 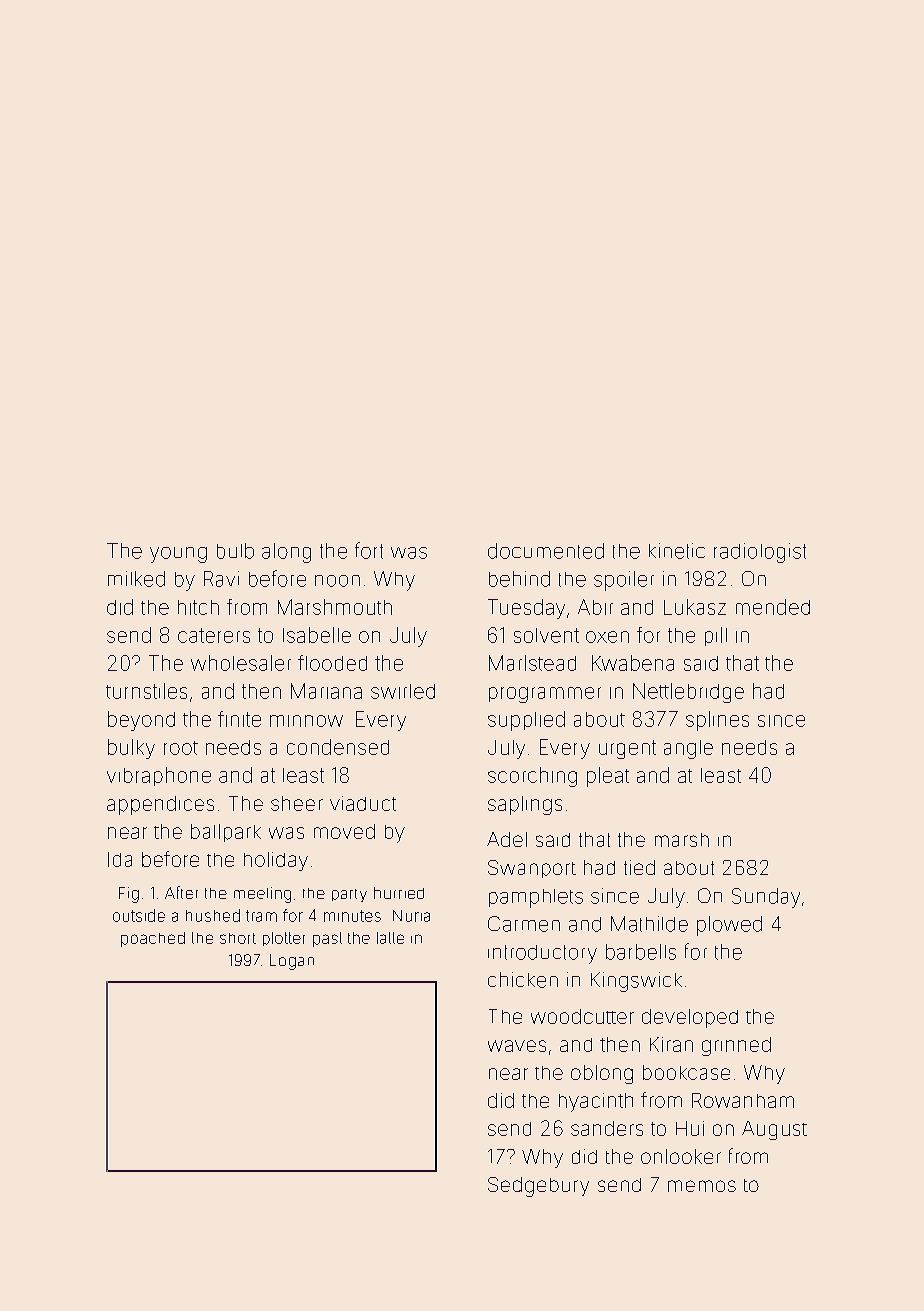 What do you see at coordinates (538, 1187) in the screenshot?
I see `Sedgebury` at bounding box center [538, 1187].
